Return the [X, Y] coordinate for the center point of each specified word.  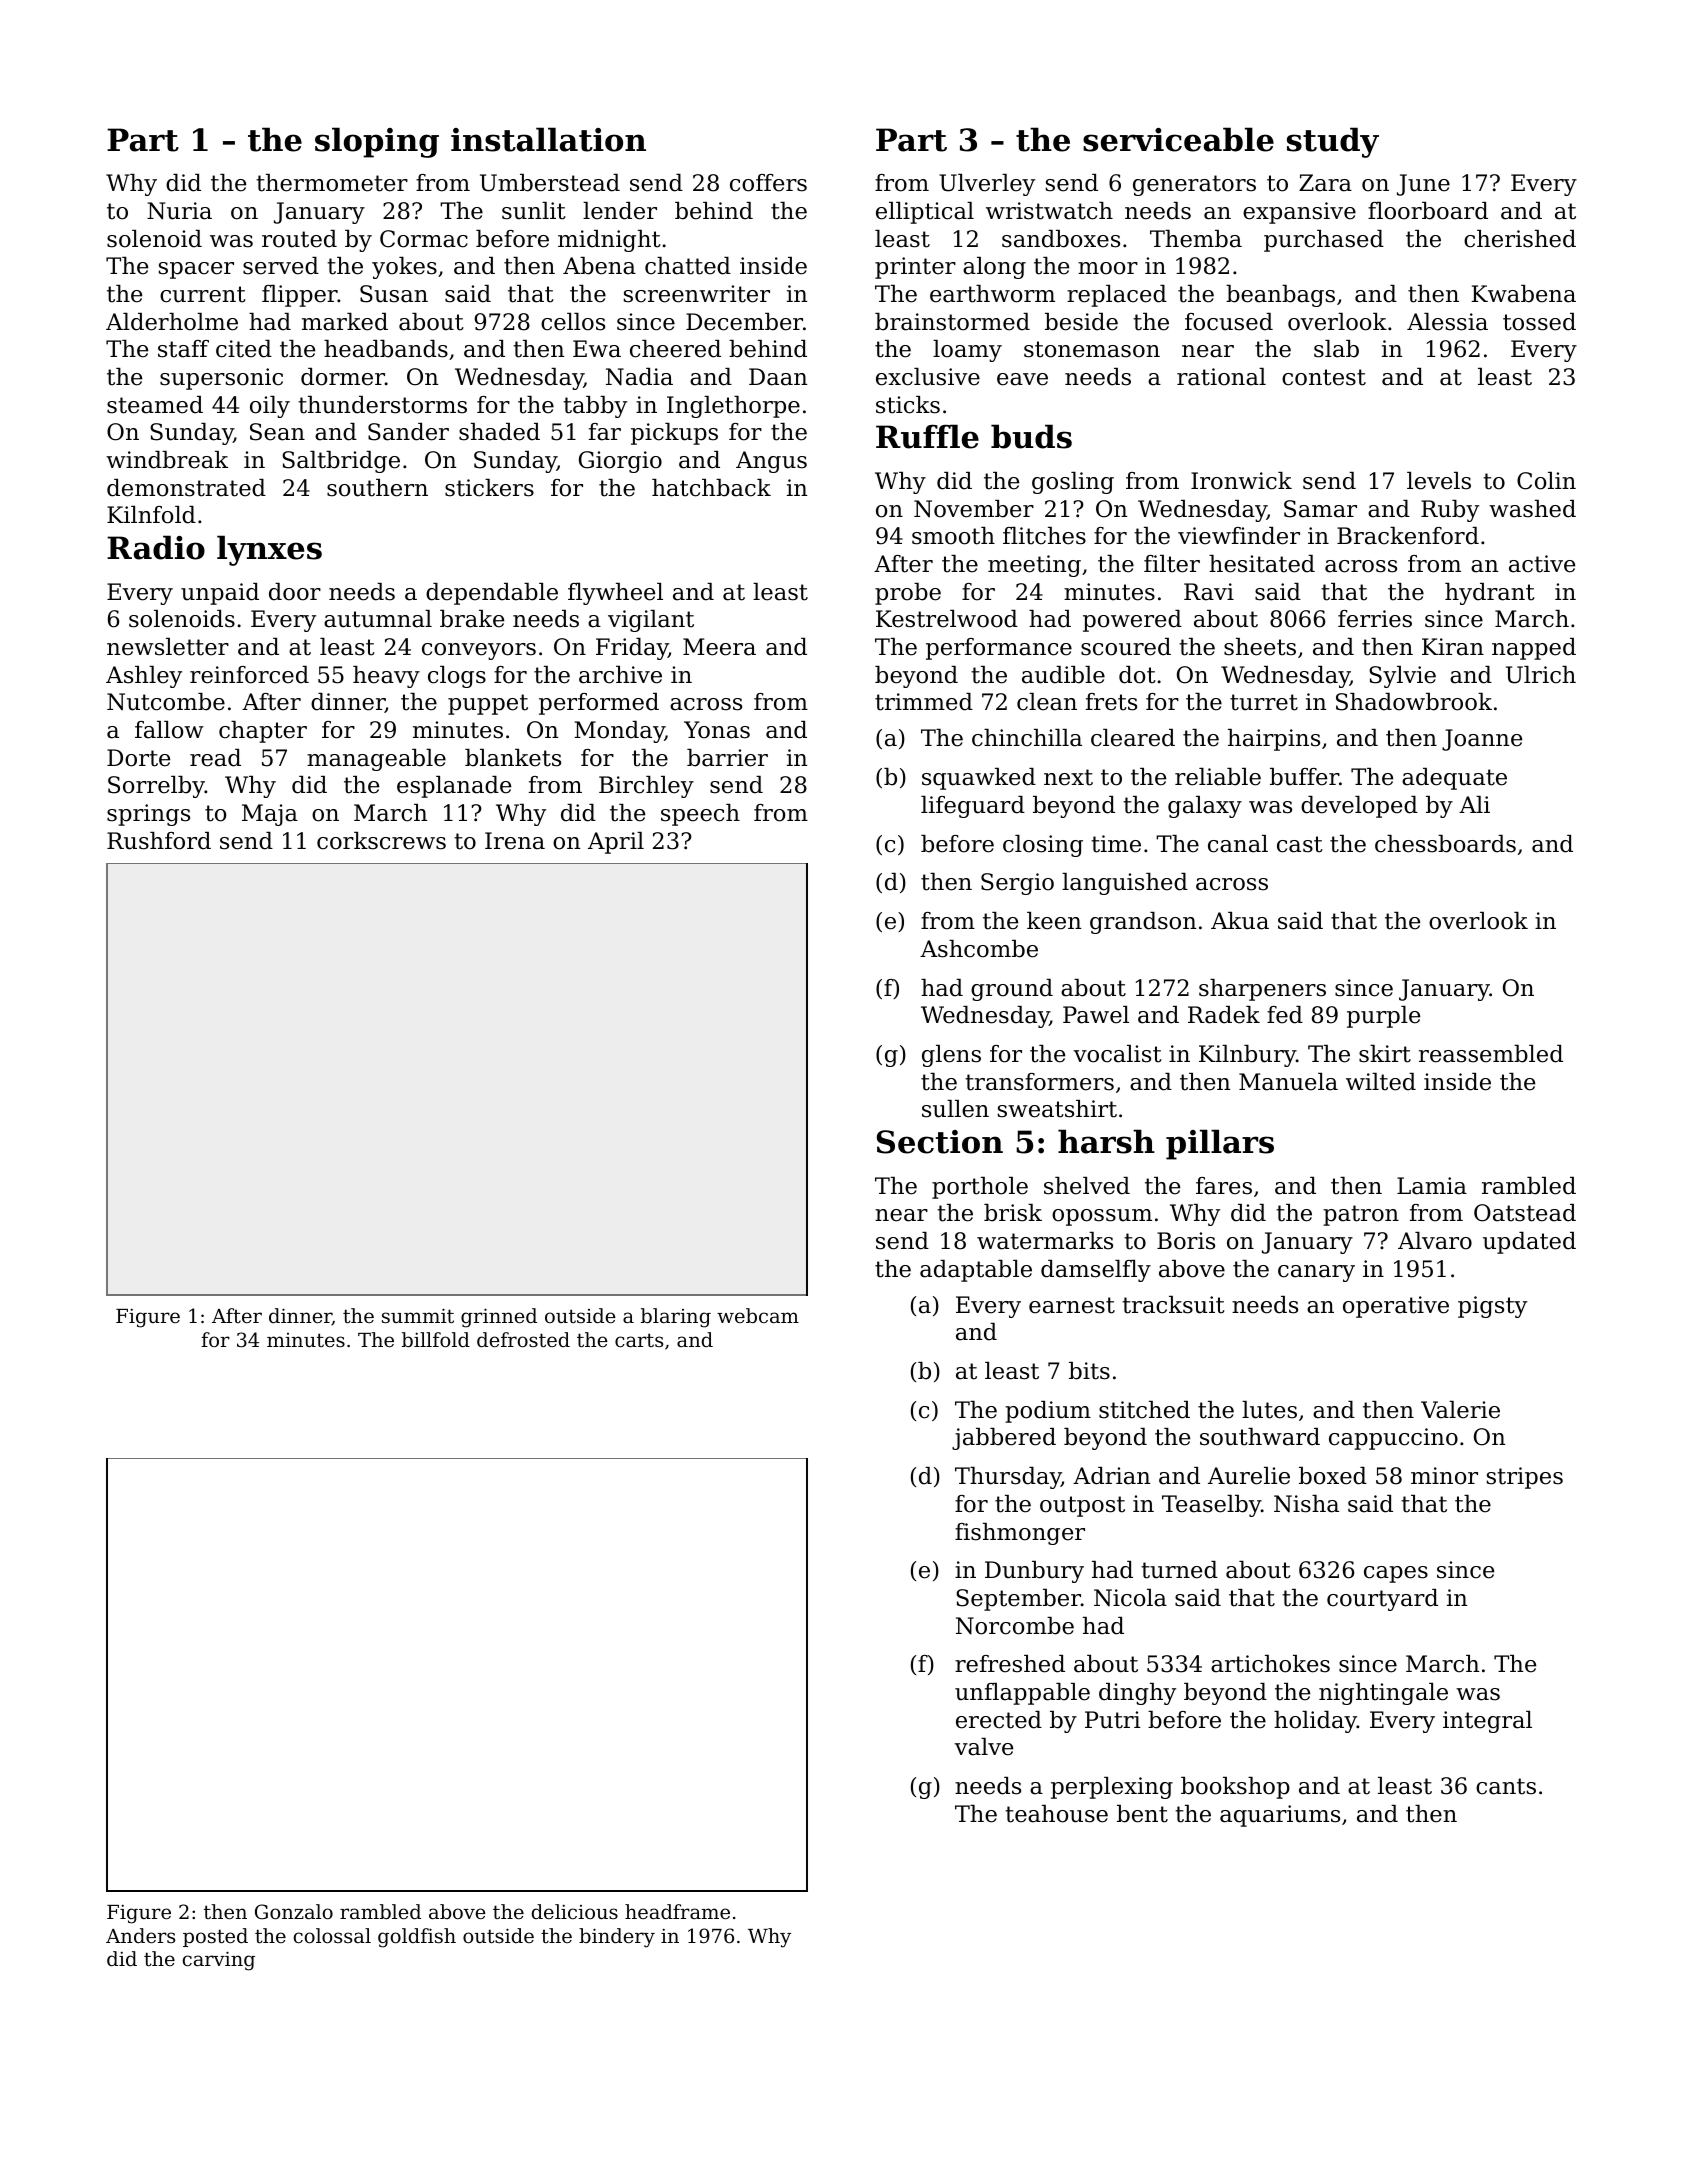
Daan [778, 377]
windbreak [167, 460]
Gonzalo [294, 1911]
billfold [436, 1339]
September [1018, 1600]
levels [1439, 481]
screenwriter [697, 294]
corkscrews [381, 841]
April [616, 843]
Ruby [1450, 511]
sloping [377, 142]
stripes [1525, 1478]
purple [1383, 1017]
